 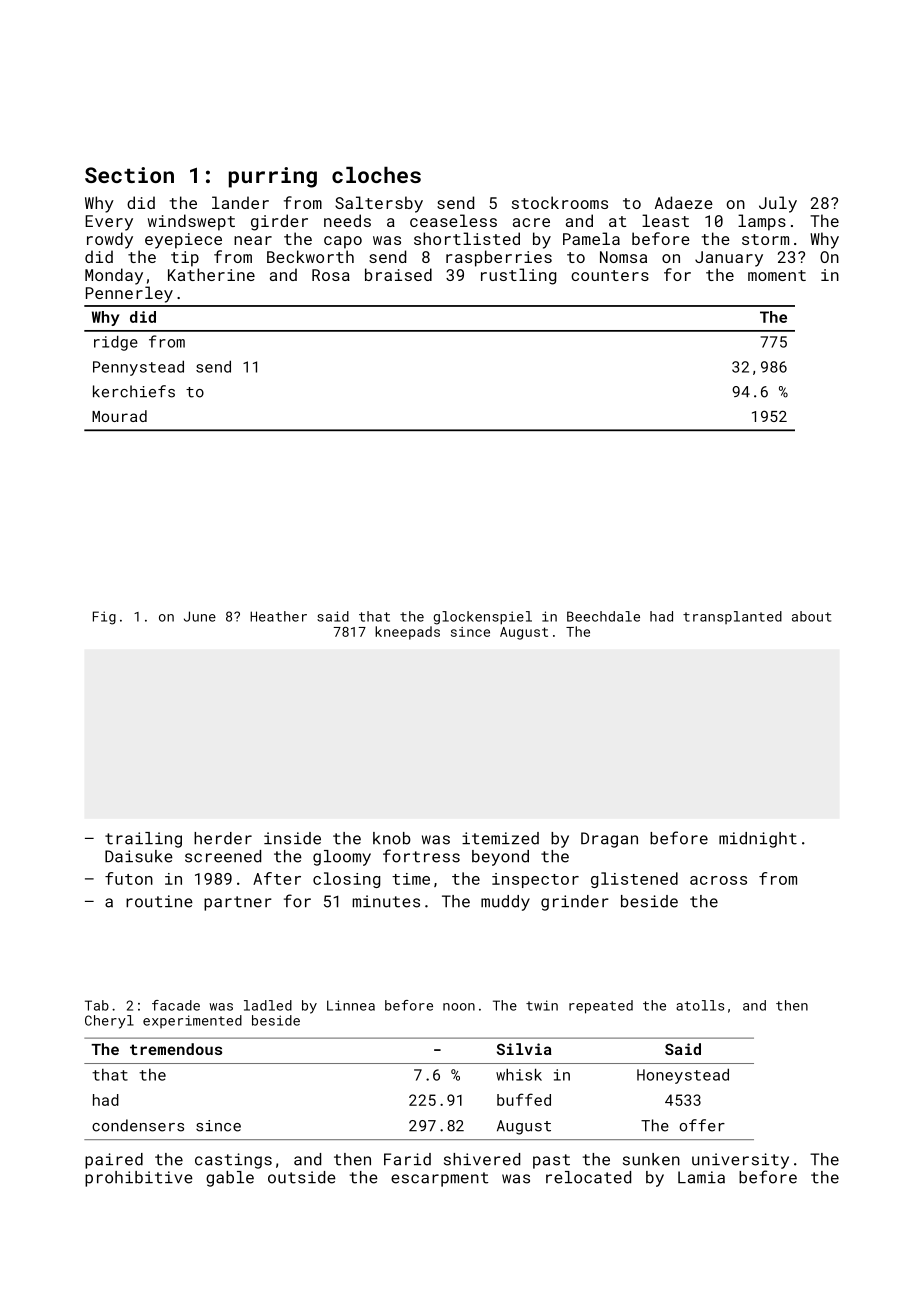 I want to click on condensers, so click(x=138, y=1125).
